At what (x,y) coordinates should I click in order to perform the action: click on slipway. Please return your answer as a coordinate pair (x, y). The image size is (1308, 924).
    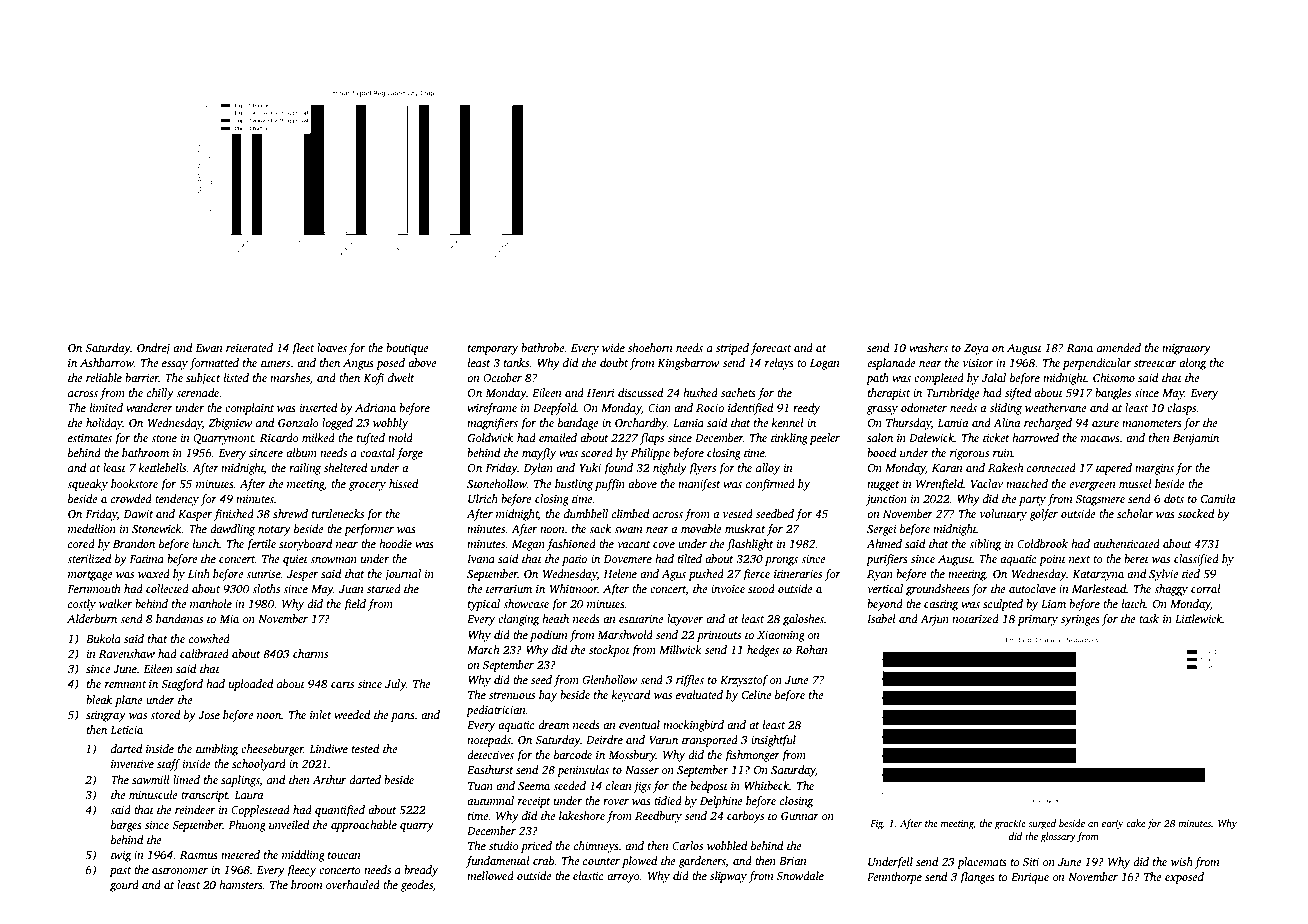
    Looking at the image, I should click on (728, 877).
